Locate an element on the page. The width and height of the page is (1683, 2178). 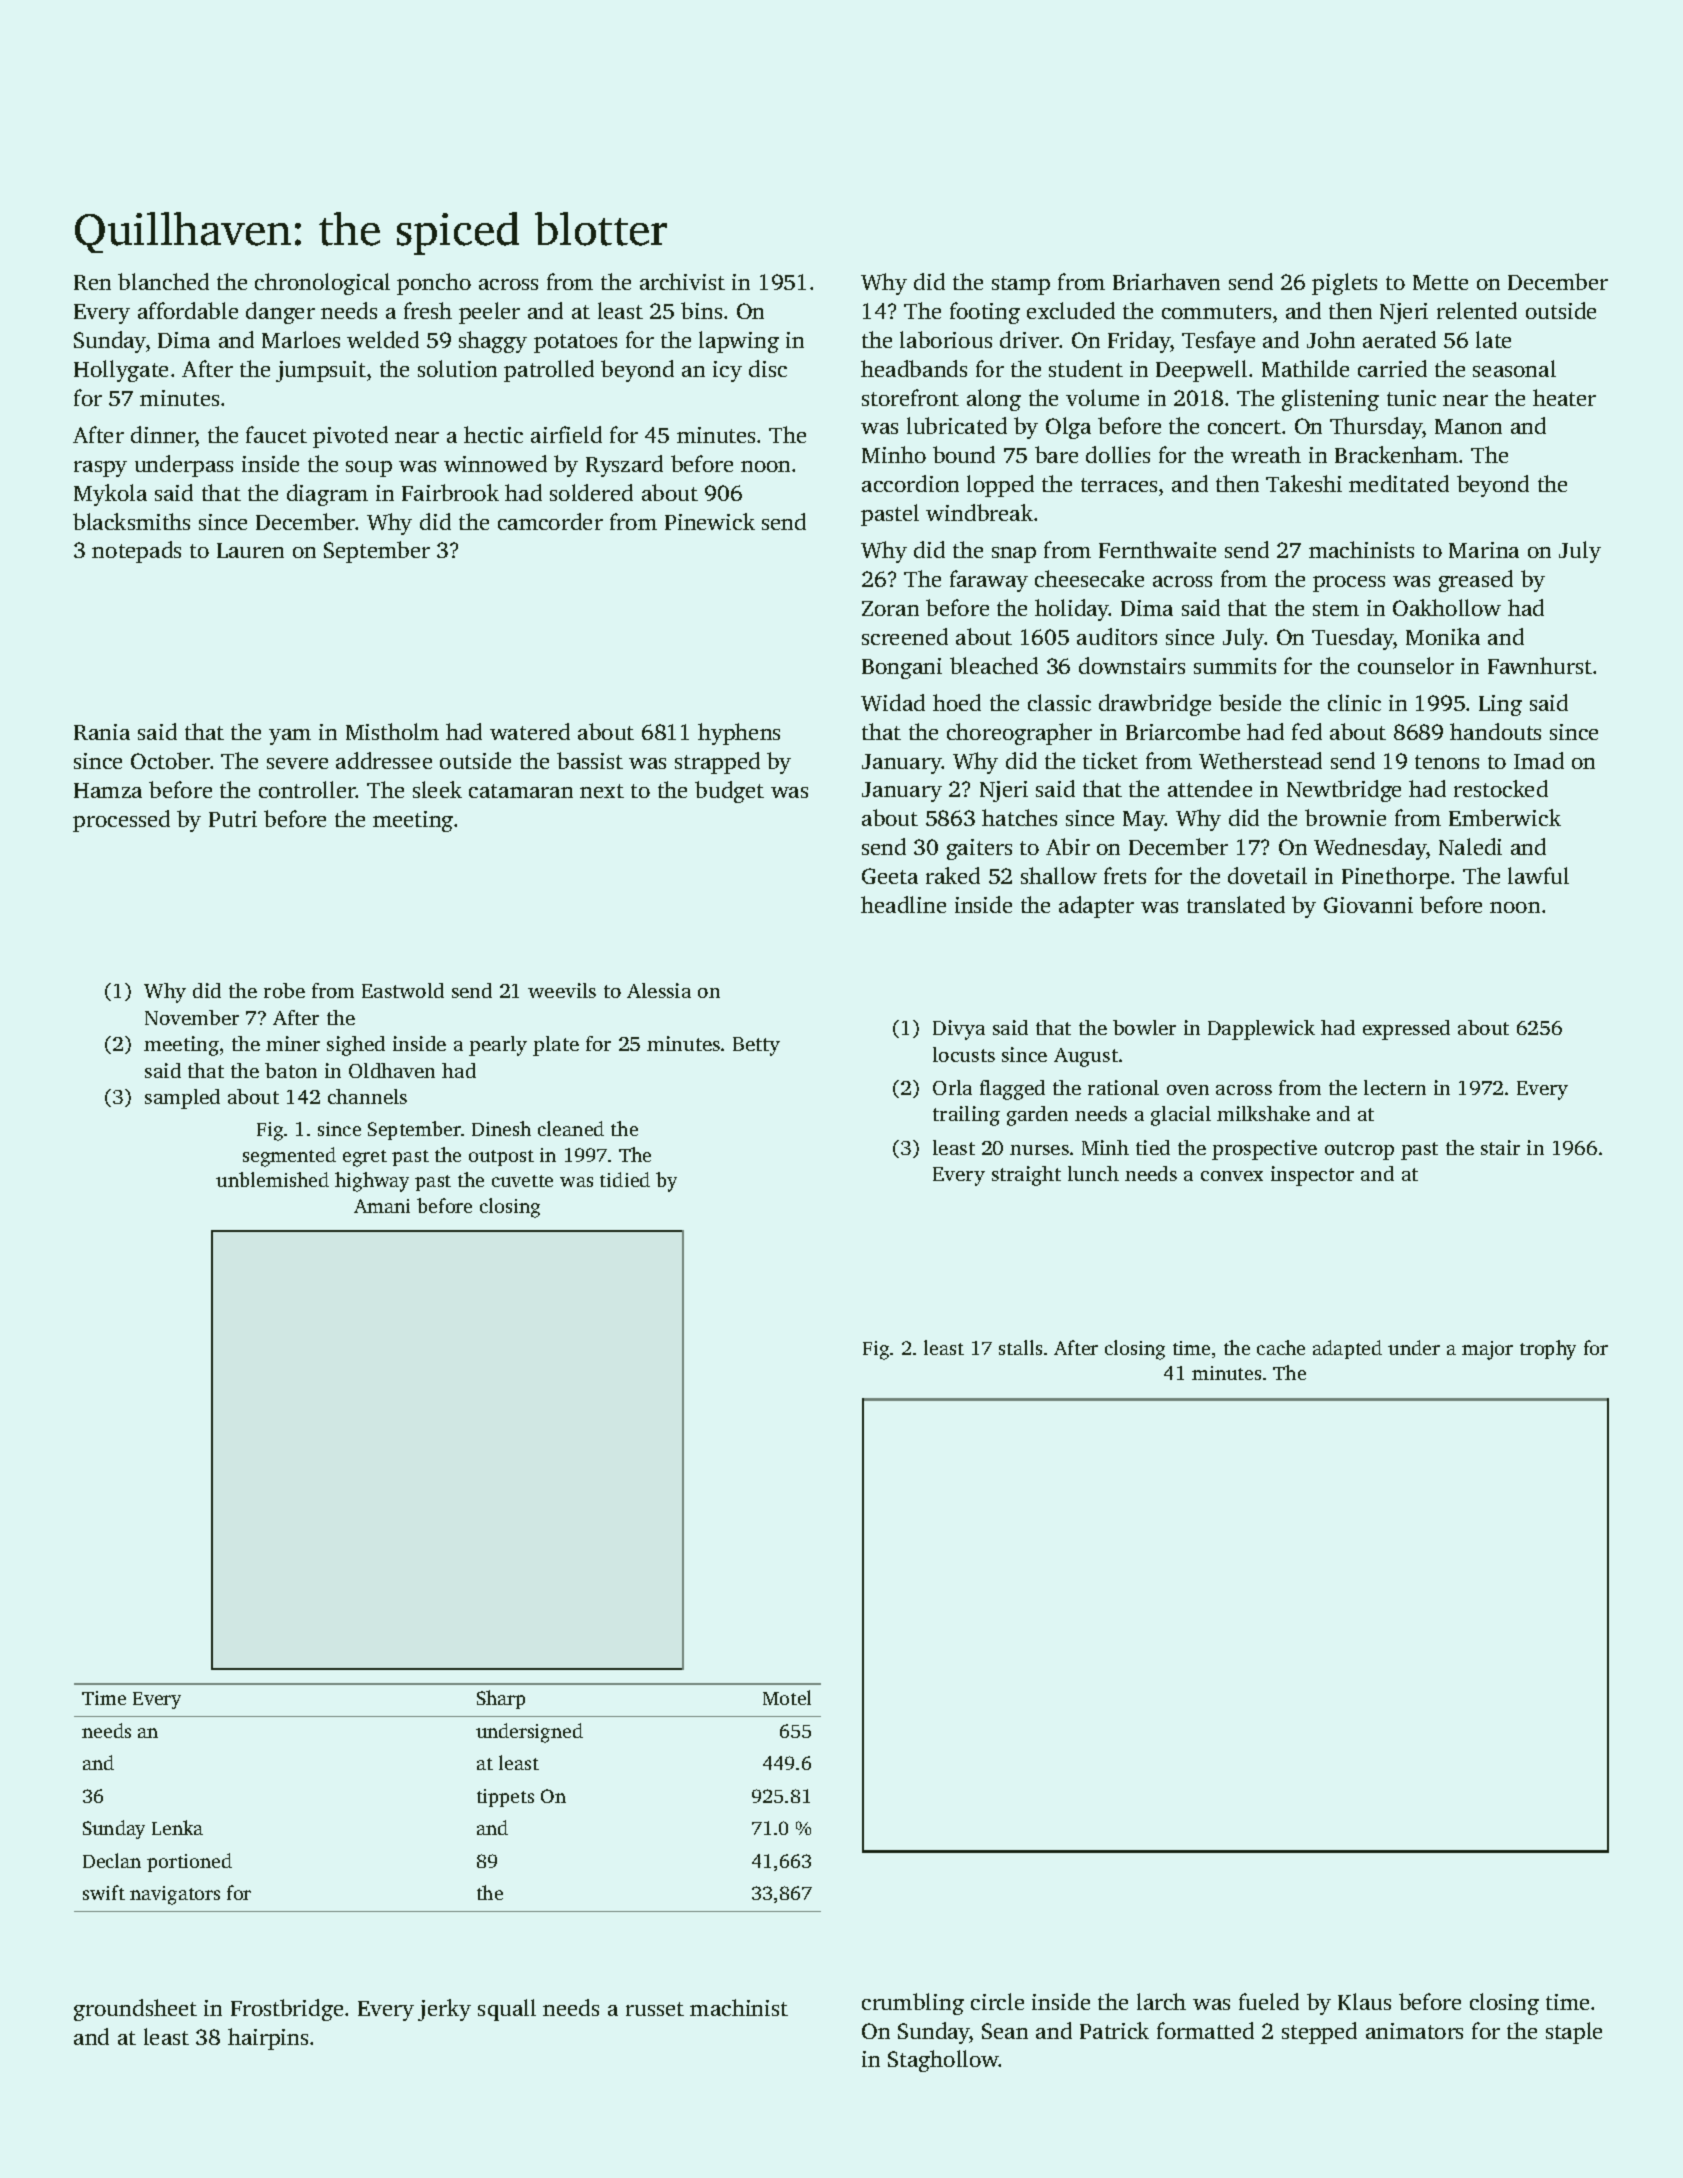
welded is located at coordinates (383, 339).
